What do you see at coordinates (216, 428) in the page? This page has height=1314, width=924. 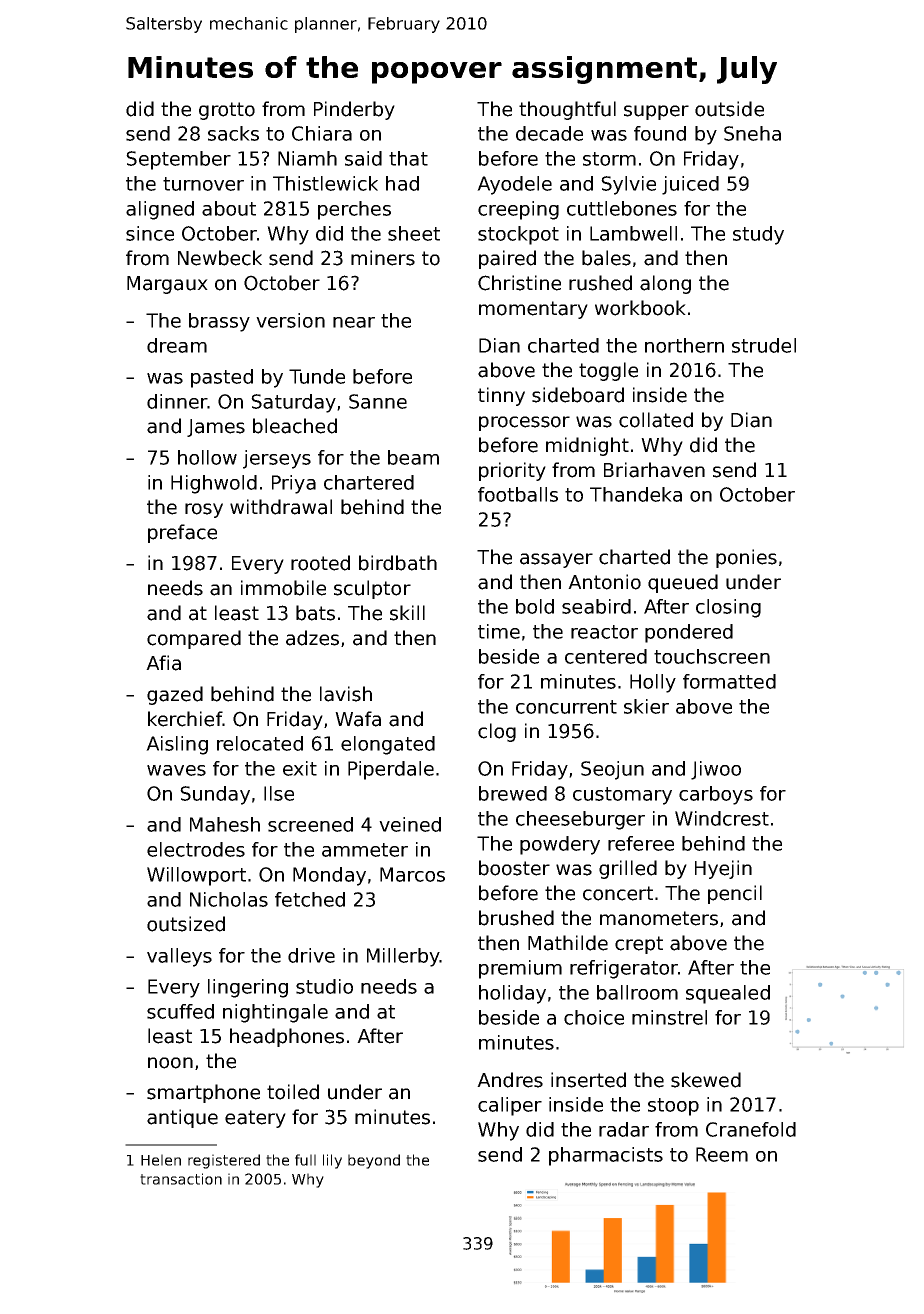 I see `James` at bounding box center [216, 428].
